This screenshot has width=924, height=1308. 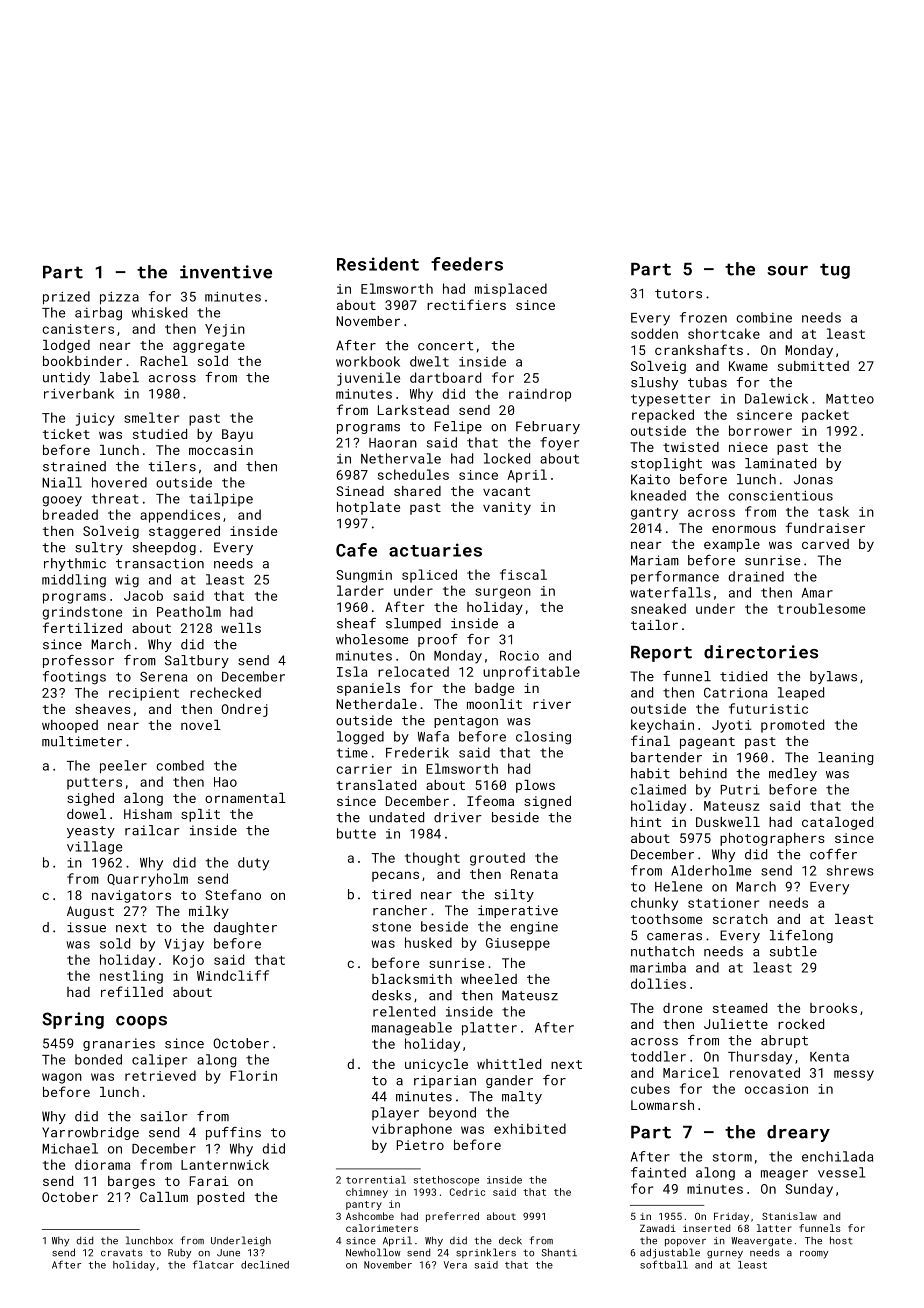 What do you see at coordinates (376, 785) in the screenshot?
I see `translated` at bounding box center [376, 785].
